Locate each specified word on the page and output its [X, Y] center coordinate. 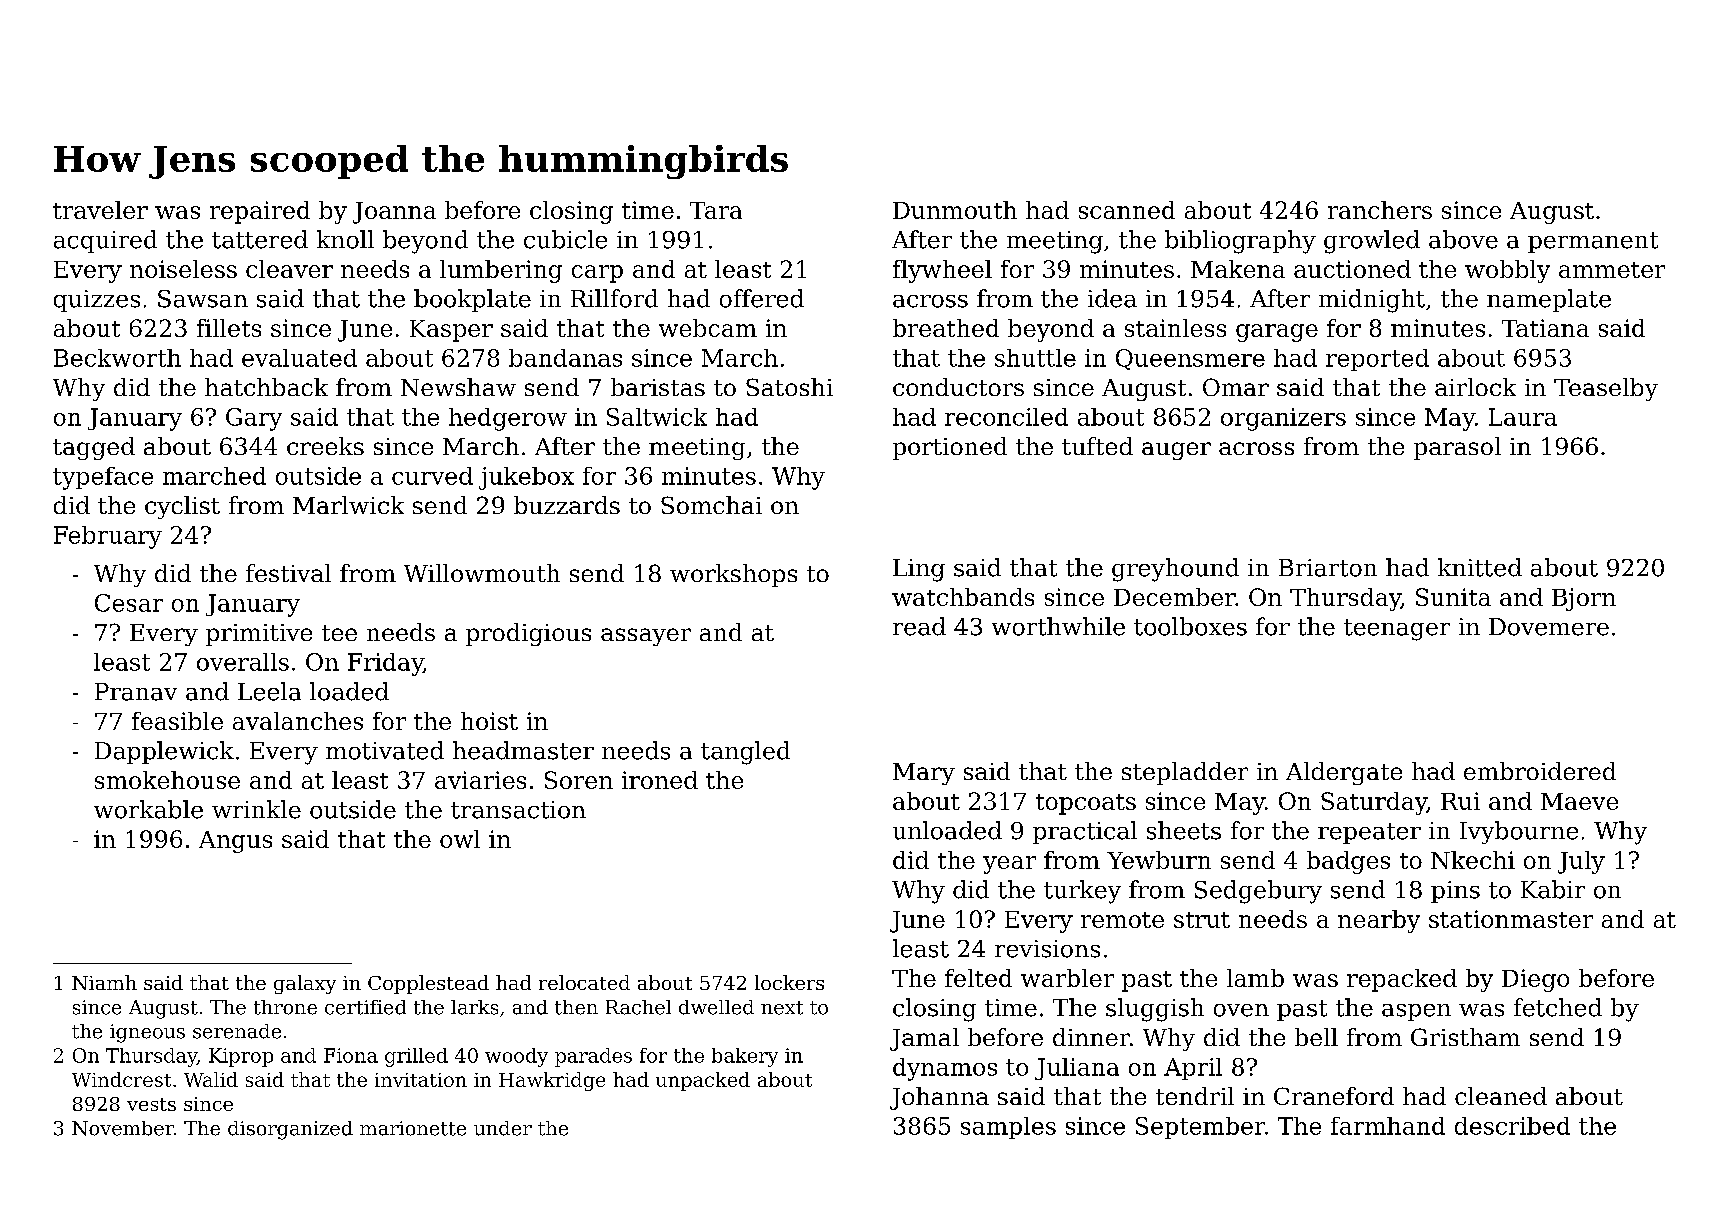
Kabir [1553, 889]
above [1463, 239]
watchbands [963, 597]
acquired [105, 241]
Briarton [1328, 568]
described [1512, 1126]
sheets [1184, 830]
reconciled [1006, 417]
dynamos [945, 1069]
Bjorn [1584, 599]
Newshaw [458, 387]
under [503, 1128]
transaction [518, 810]
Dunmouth [955, 210]
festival [288, 573]
